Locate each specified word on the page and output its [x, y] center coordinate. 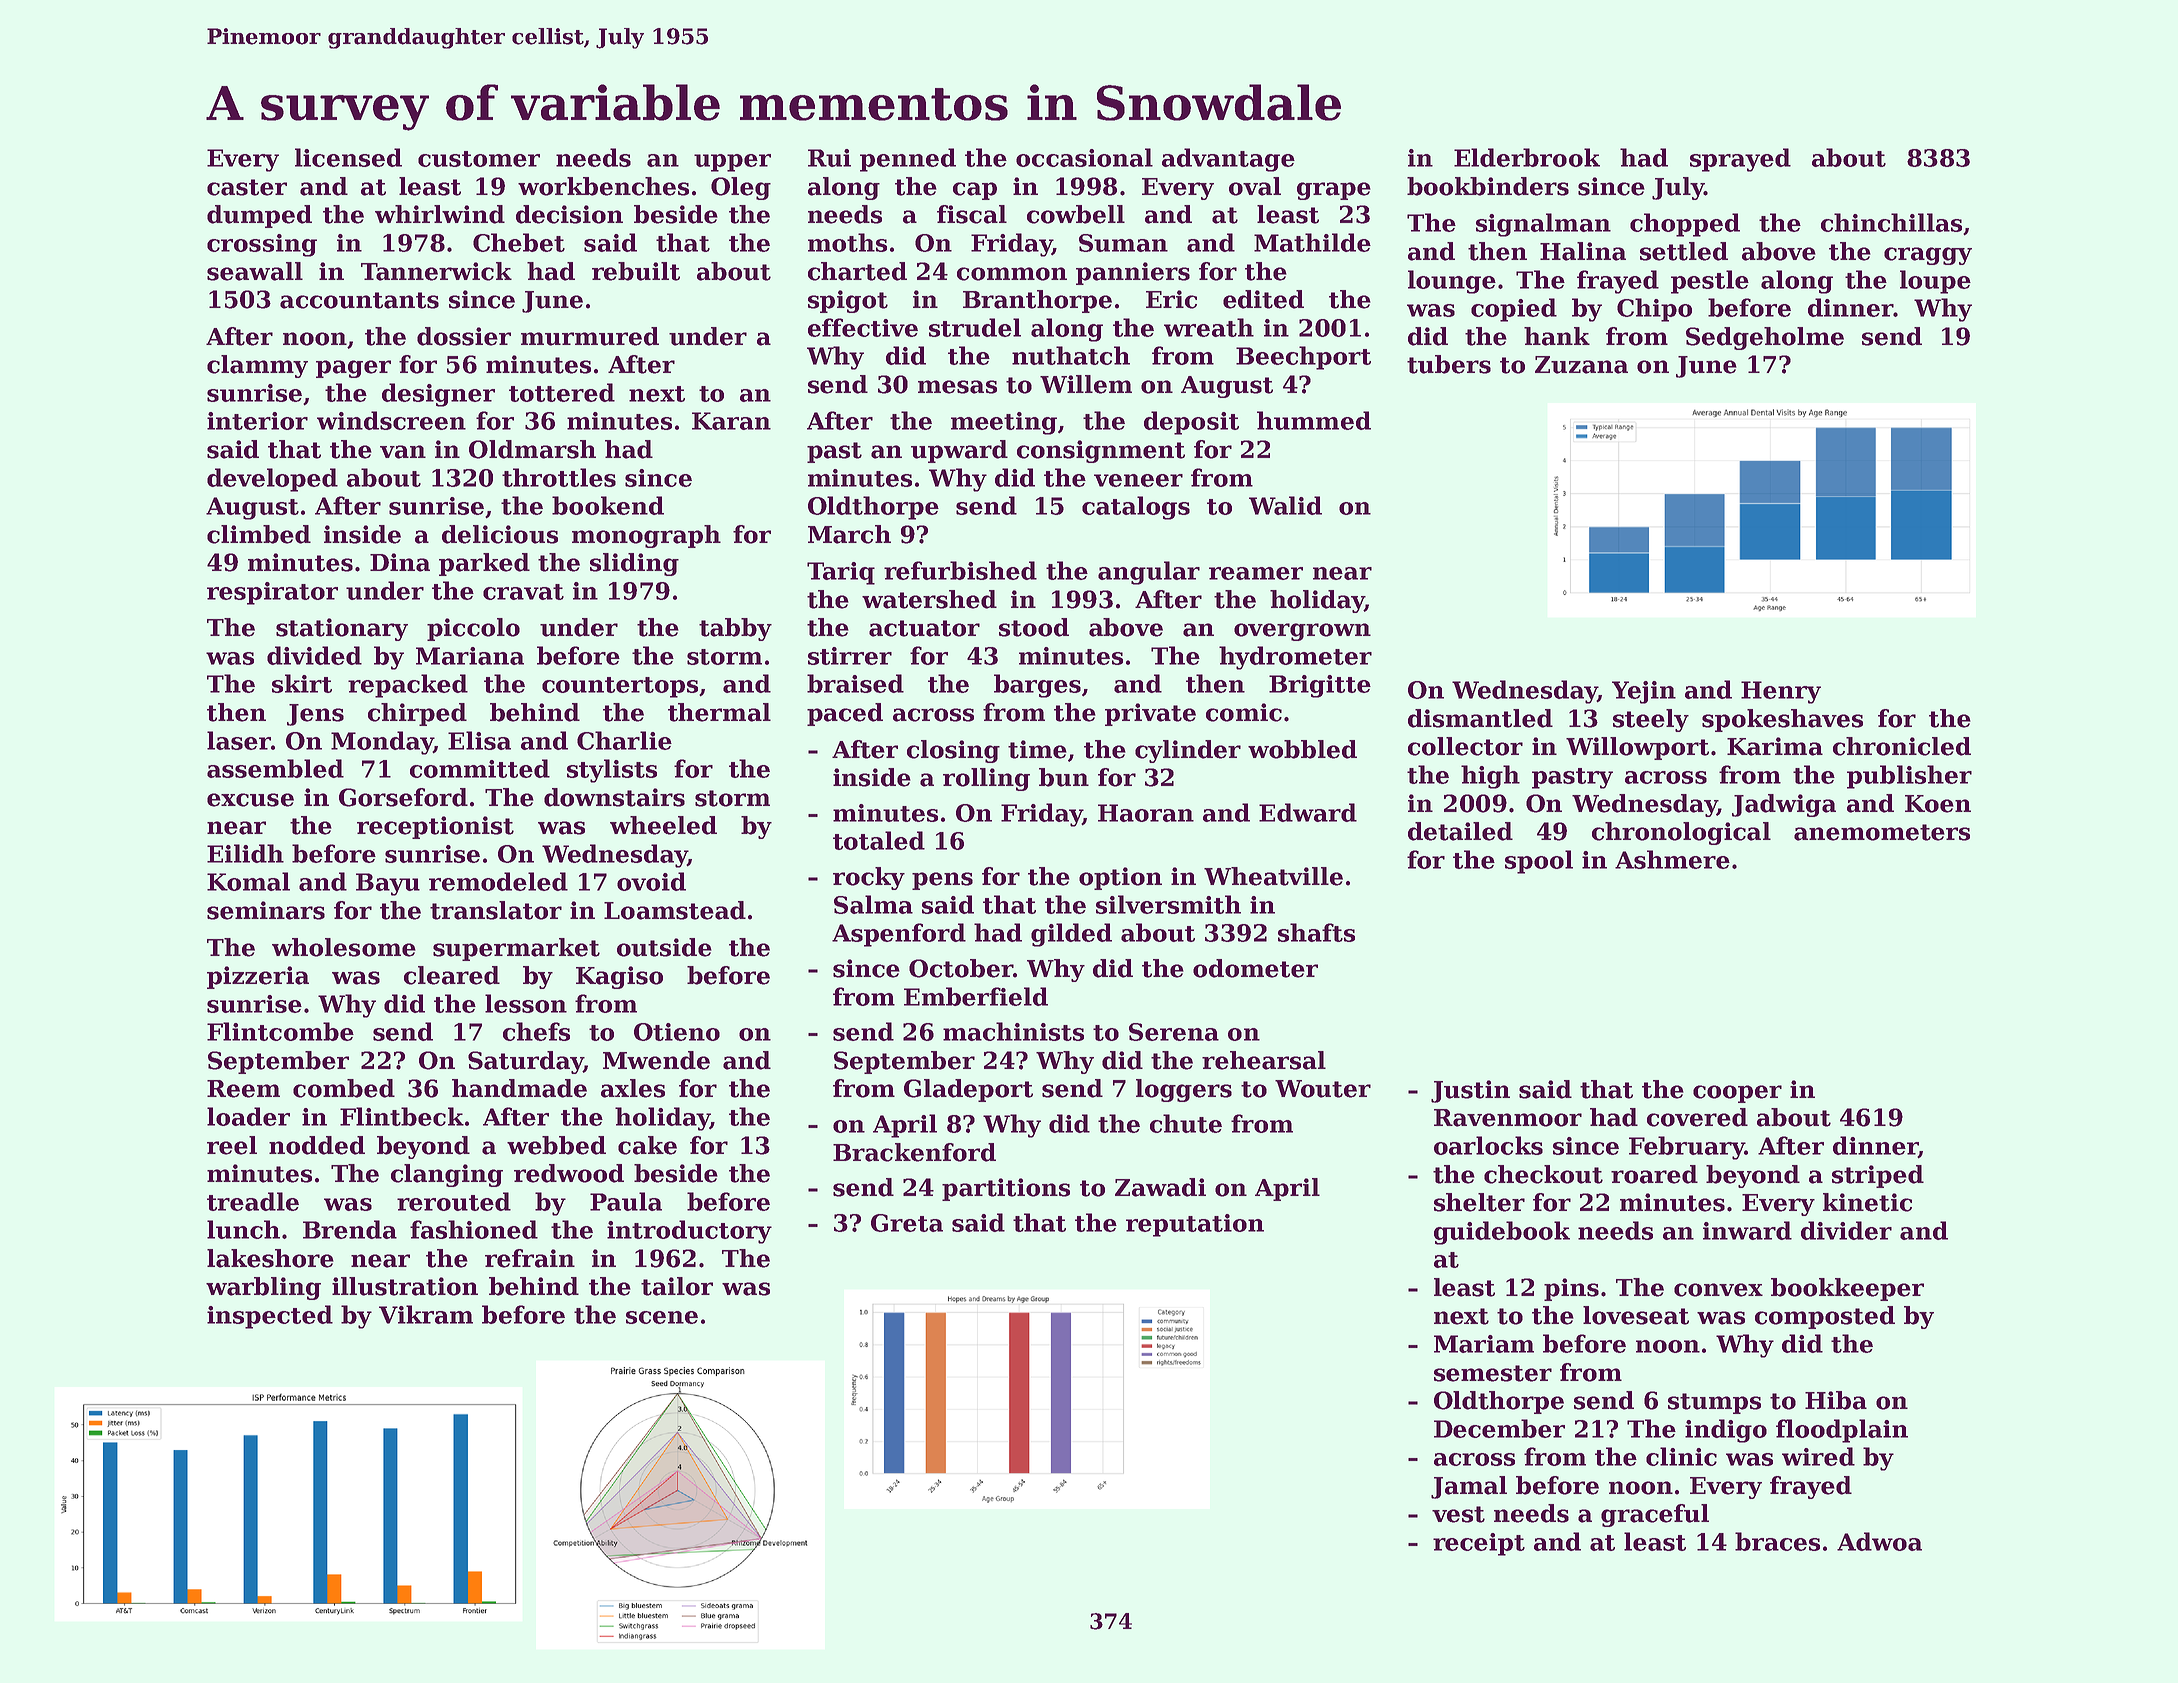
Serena [1174, 1032]
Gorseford [403, 797]
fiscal [972, 214]
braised [855, 683]
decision [569, 214]
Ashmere [1672, 859]
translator [496, 910]
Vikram [426, 1314]
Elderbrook [1527, 157]
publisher [1909, 777]
